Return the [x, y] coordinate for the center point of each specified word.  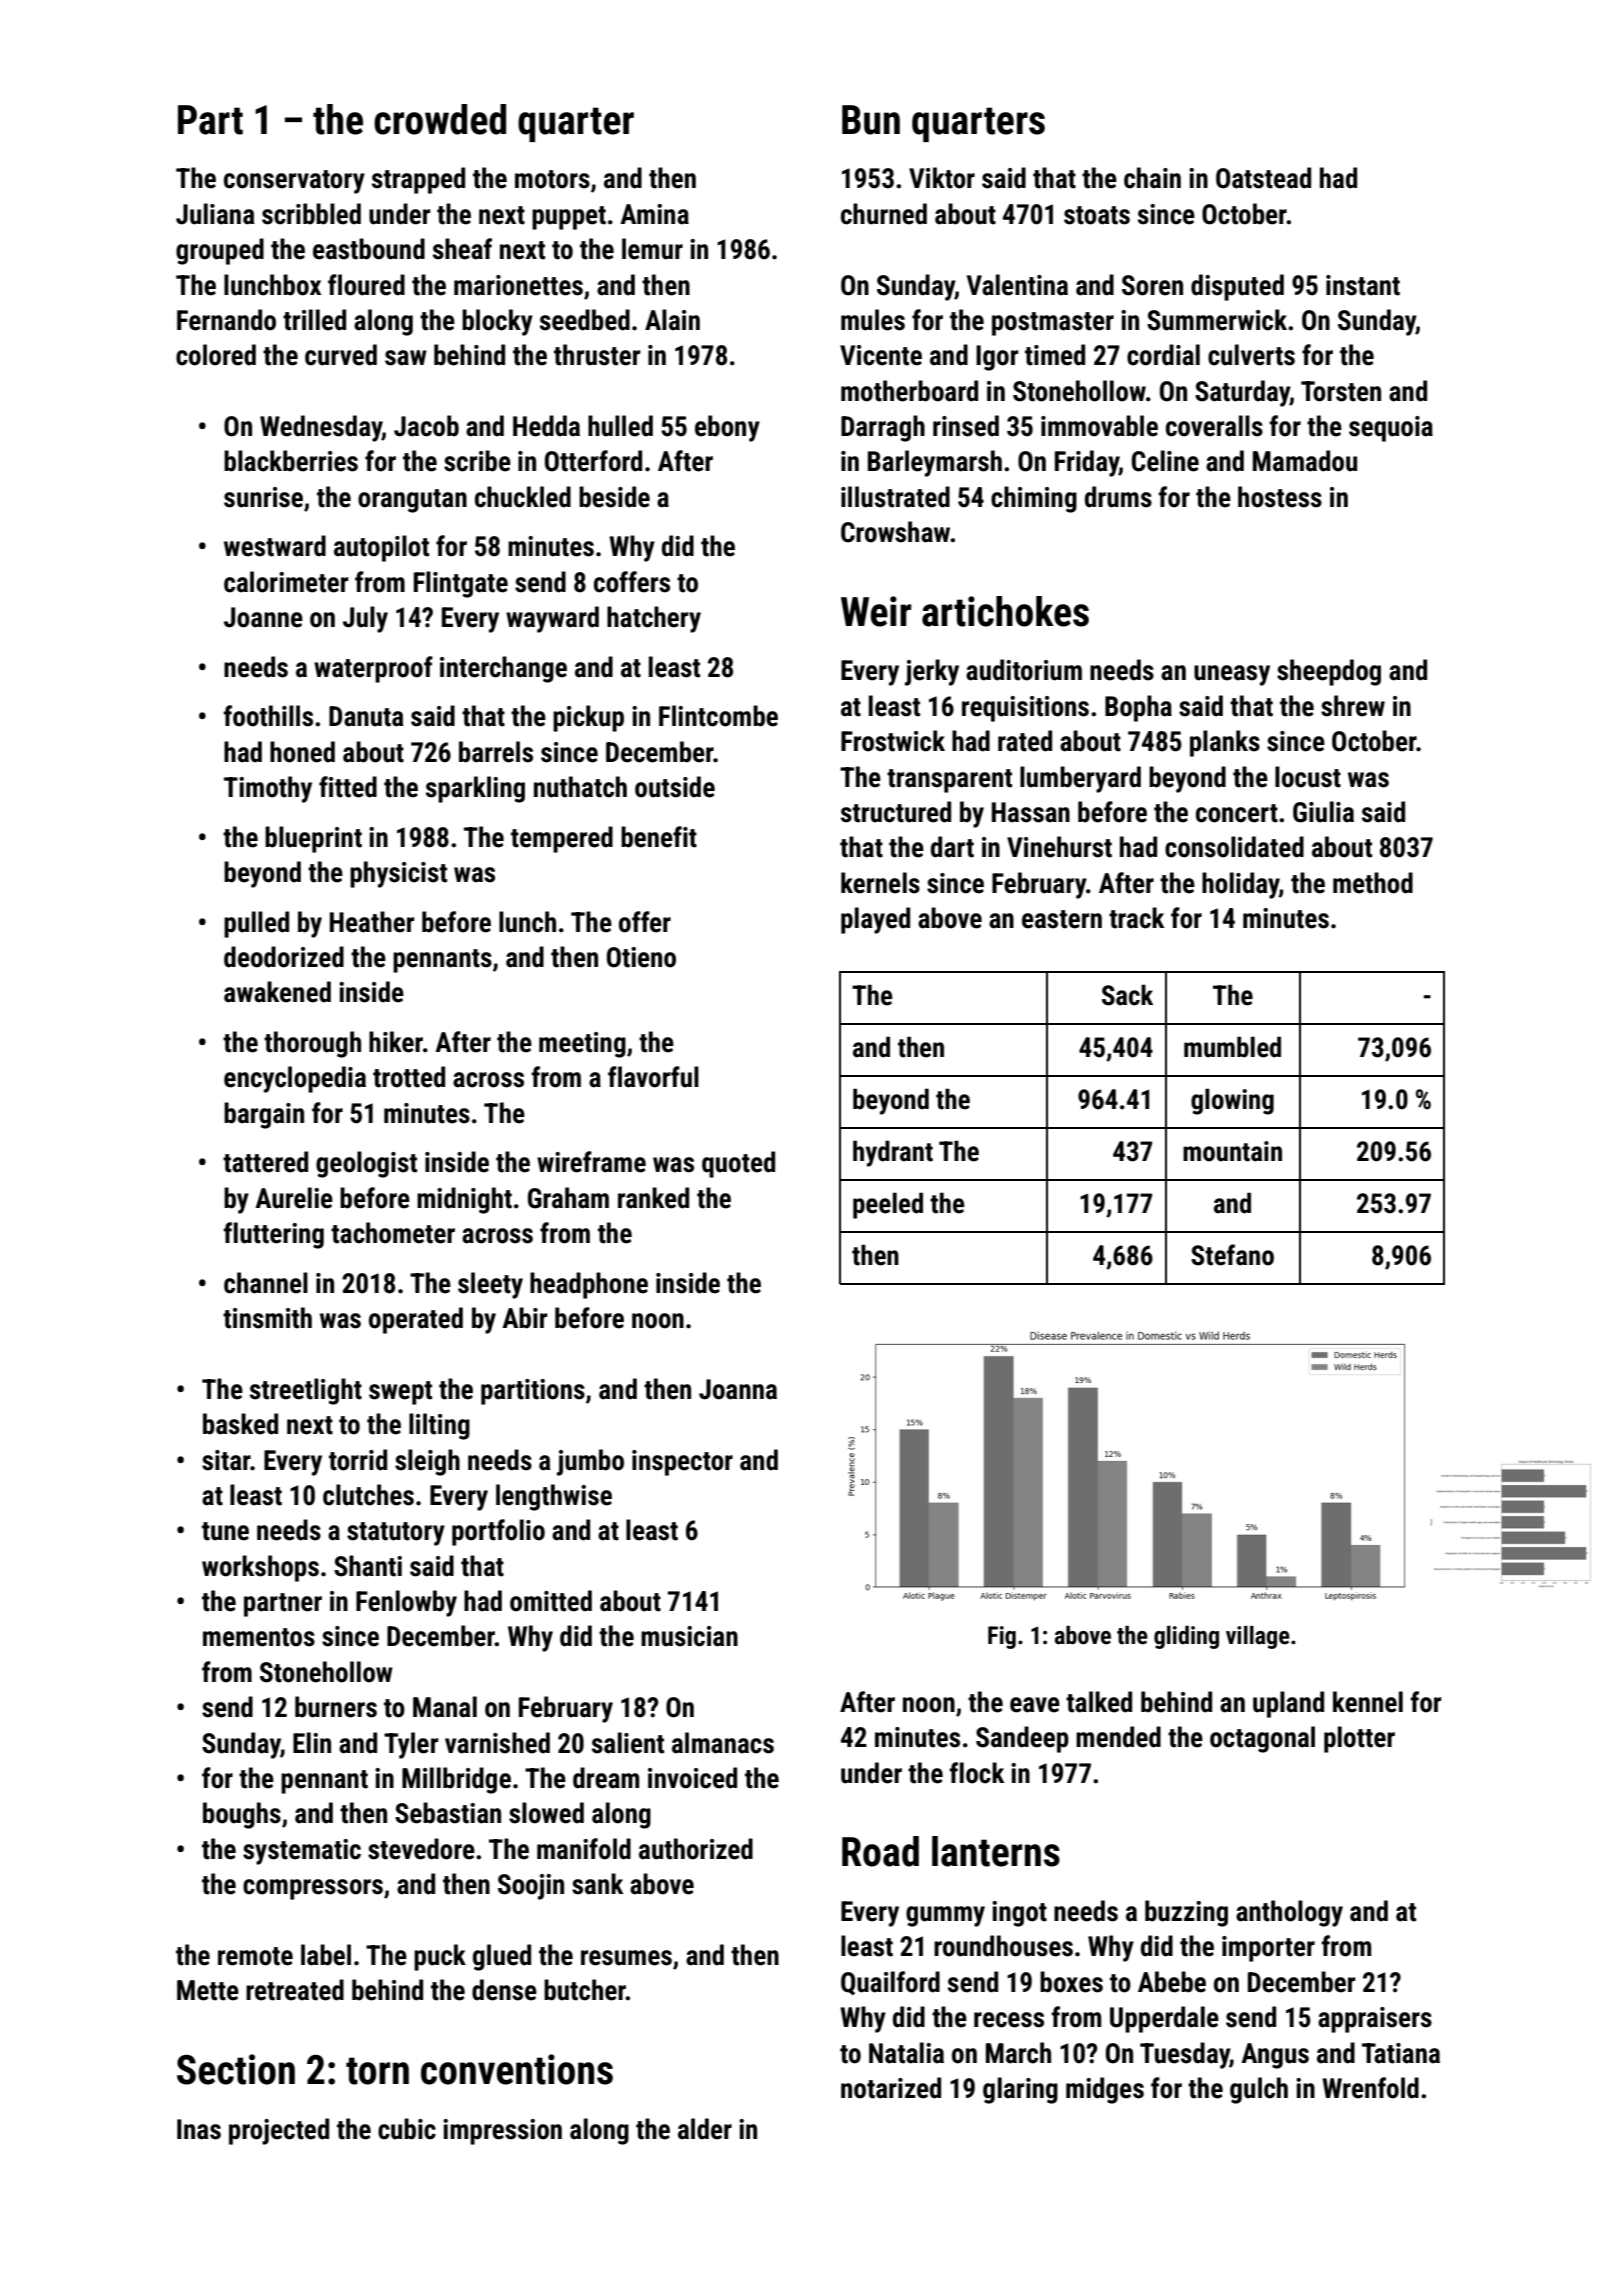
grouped [220, 251]
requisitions [1025, 709]
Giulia [1323, 812]
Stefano [1232, 1255]
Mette [208, 1990]
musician [689, 1636]
